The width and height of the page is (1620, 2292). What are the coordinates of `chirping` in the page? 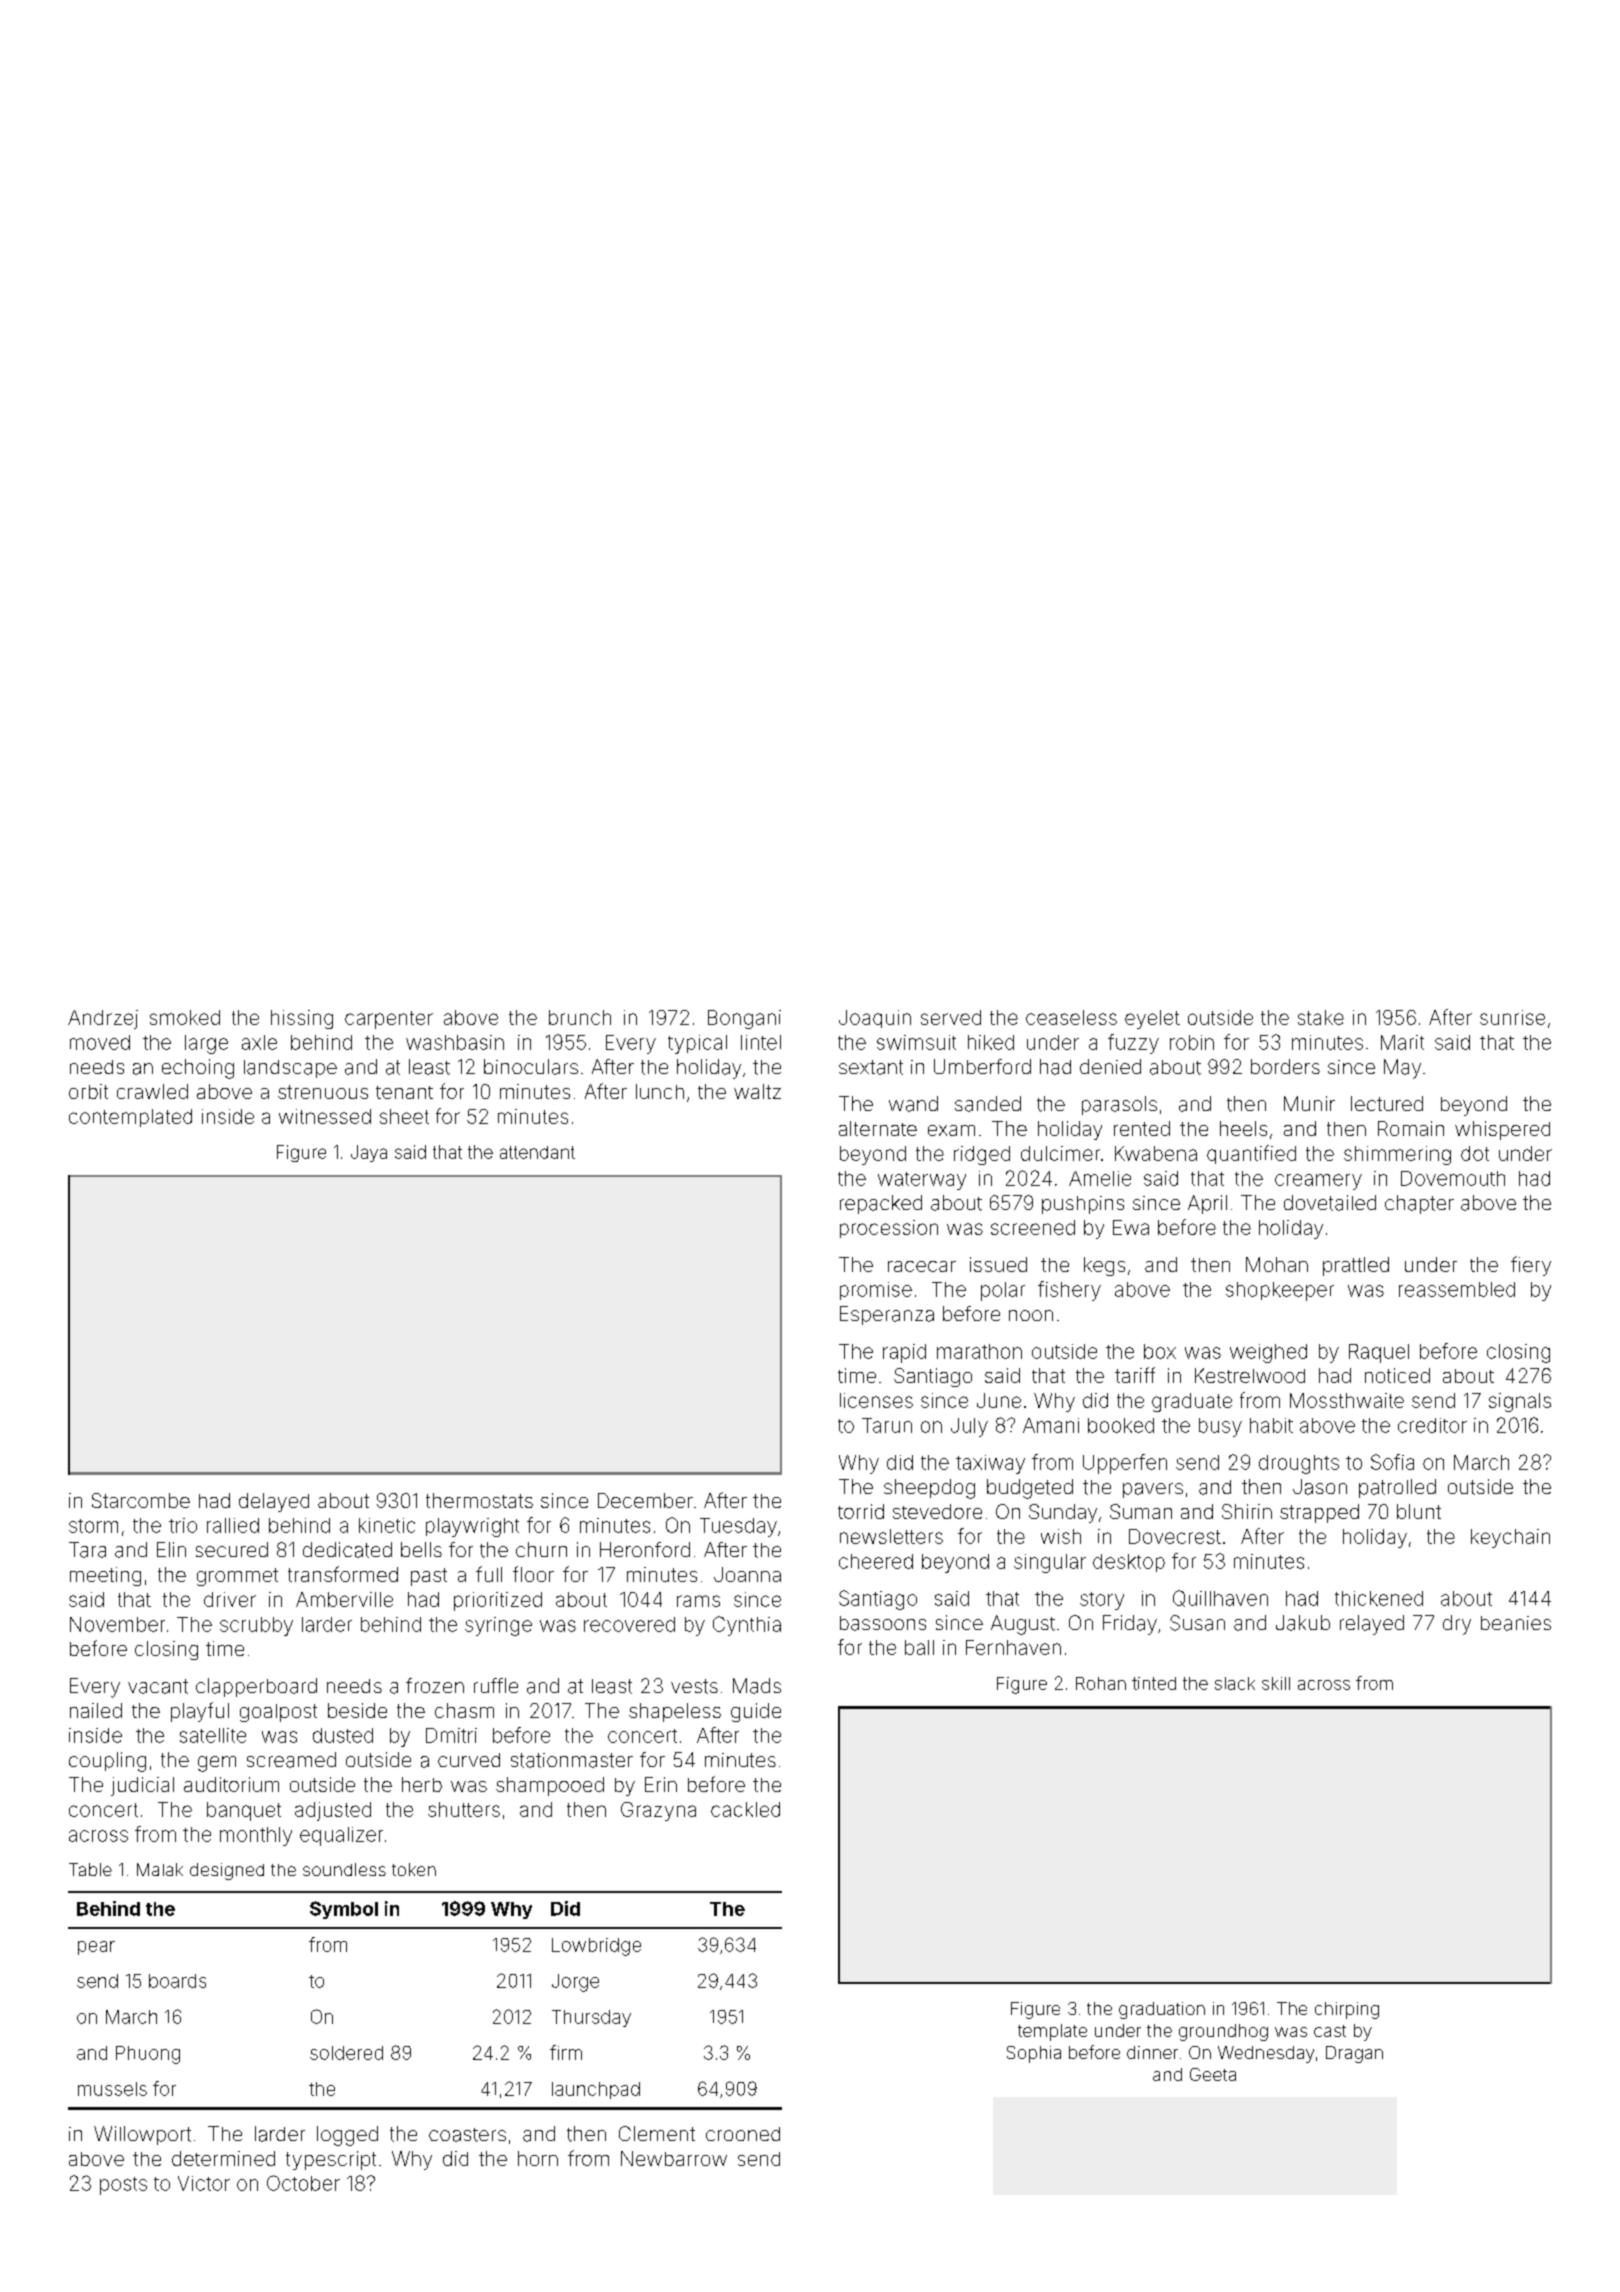 It's located at (1347, 2010).
